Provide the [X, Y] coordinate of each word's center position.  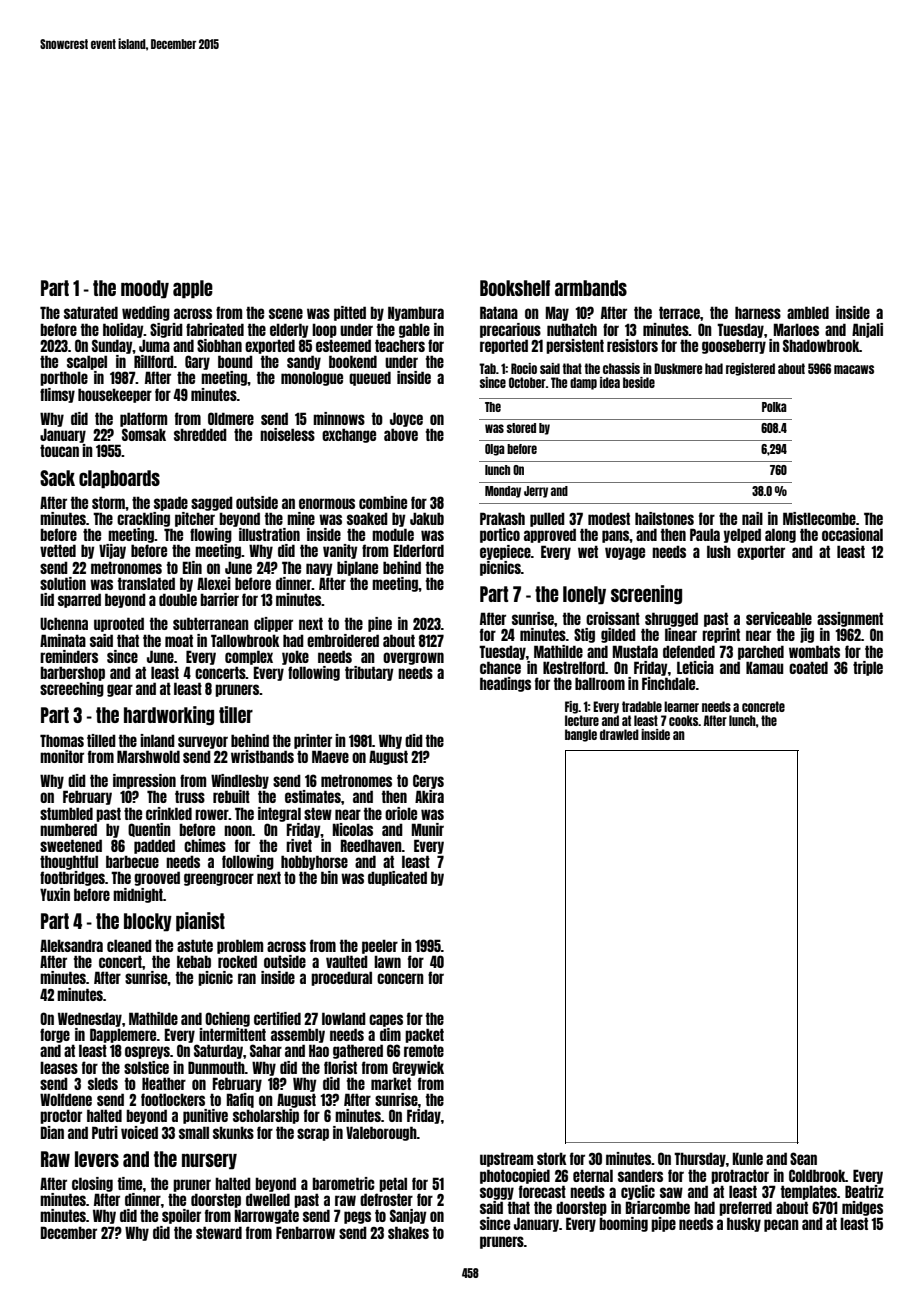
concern [400, 978]
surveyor [203, 742]
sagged [212, 503]
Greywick [418, 1068]
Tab [487, 368]
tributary [369, 673]
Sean [803, 1158]
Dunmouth [216, 1067]
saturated [91, 312]
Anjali [867, 330]
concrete [763, 706]
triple [868, 668]
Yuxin [55, 894]
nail [752, 518]
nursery [209, 1161]
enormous [327, 503]
